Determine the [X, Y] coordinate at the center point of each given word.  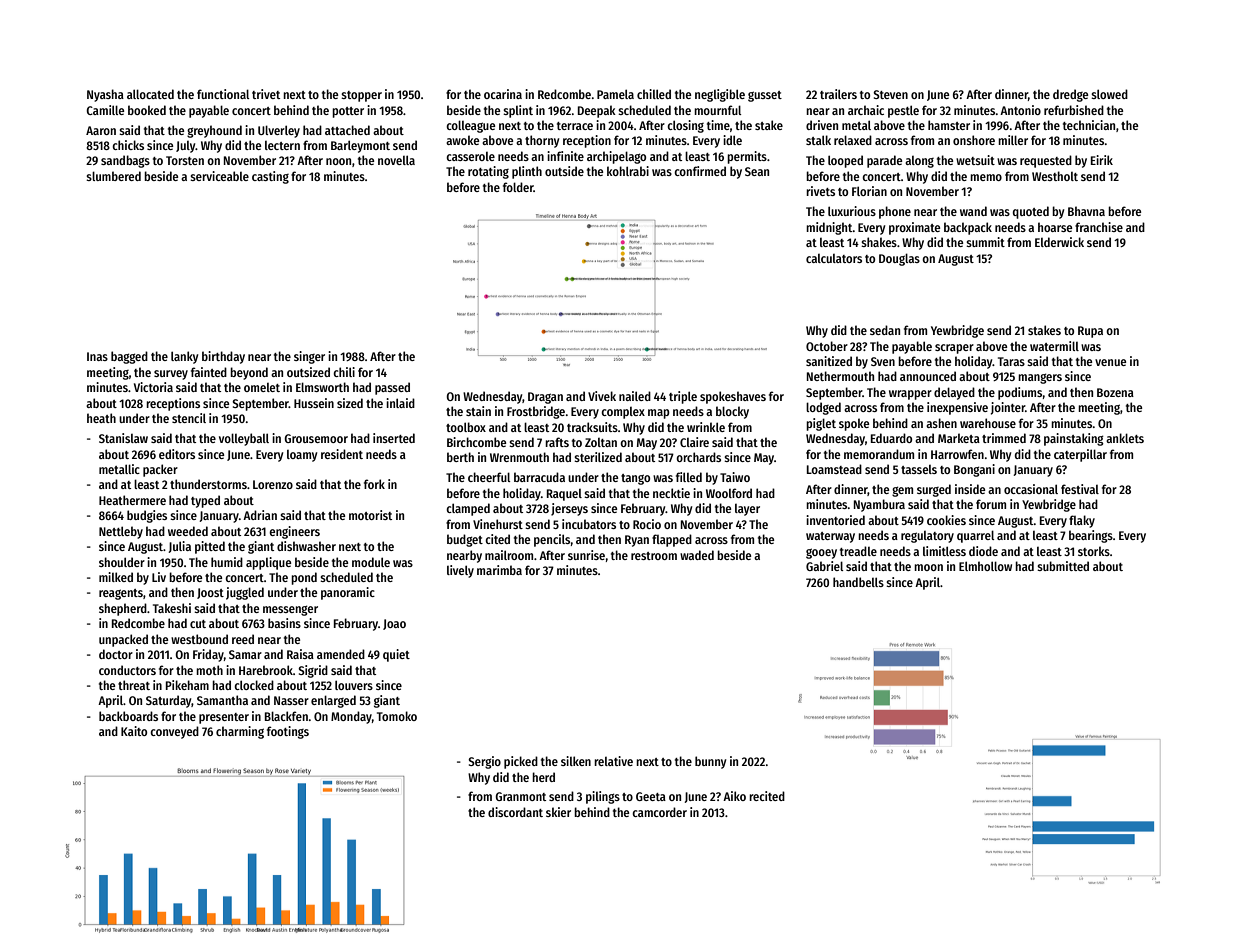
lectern [282, 145]
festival [1080, 489]
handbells [858, 582]
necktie [671, 493]
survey [171, 375]
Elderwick [1059, 242]
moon [928, 567]
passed [392, 388]
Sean [757, 171]
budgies [147, 516]
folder [518, 187]
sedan [885, 330]
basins [284, 623]
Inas [97, 356]
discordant [515, 812]
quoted [1031, 212]
